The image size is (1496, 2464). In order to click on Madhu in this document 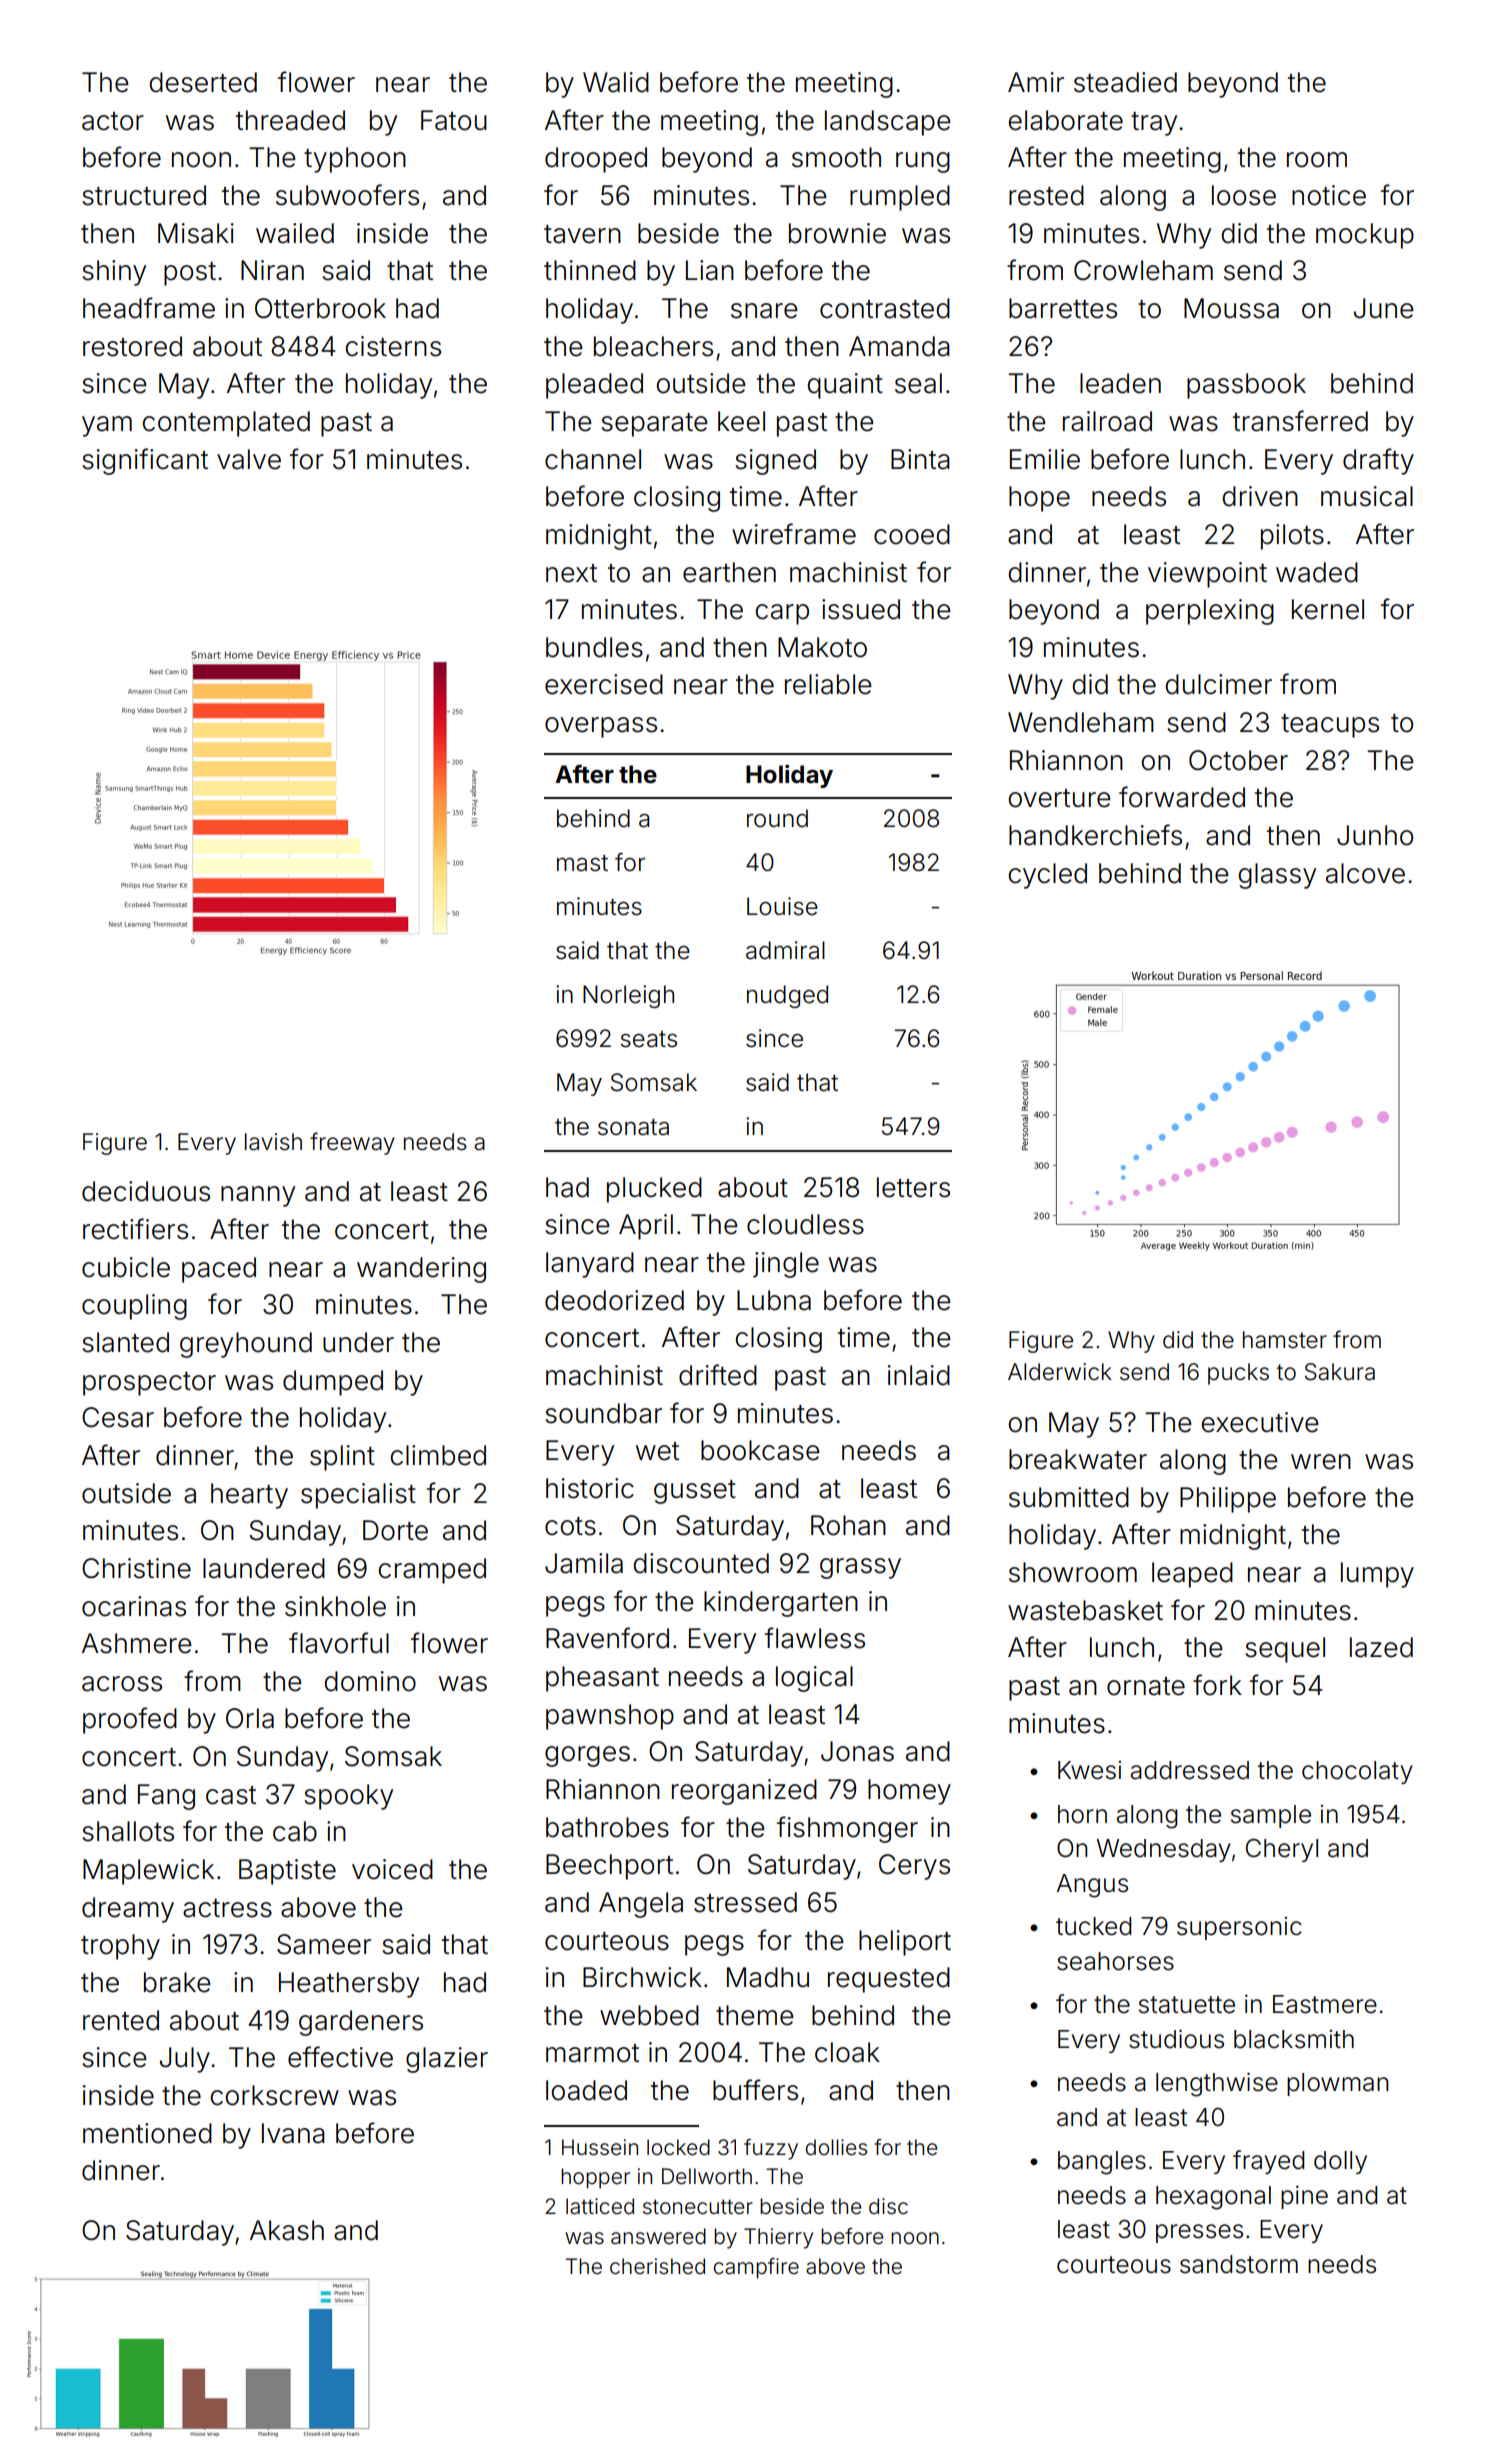, I will do `click(768, 1977)`.
